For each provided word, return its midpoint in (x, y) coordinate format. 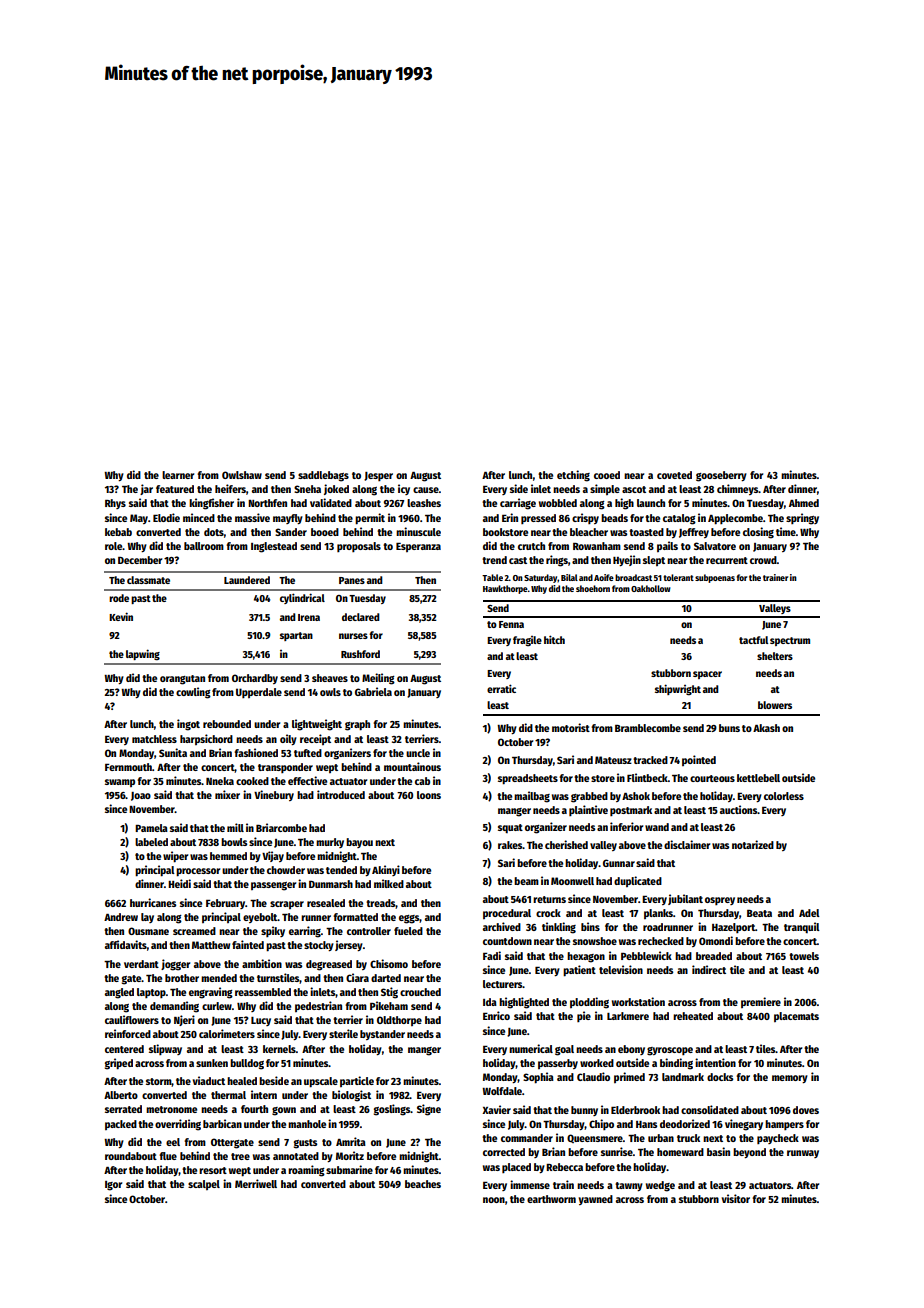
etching (573, 476)
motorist (571, 727)
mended (219, 978)
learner (178, 475)
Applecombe (735, 519)
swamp (120, 783)
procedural (507, 914)
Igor (113, 1186)
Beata (759, 913)
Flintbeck (647, 777)
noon (494, 1200)
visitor (736, 1198)
